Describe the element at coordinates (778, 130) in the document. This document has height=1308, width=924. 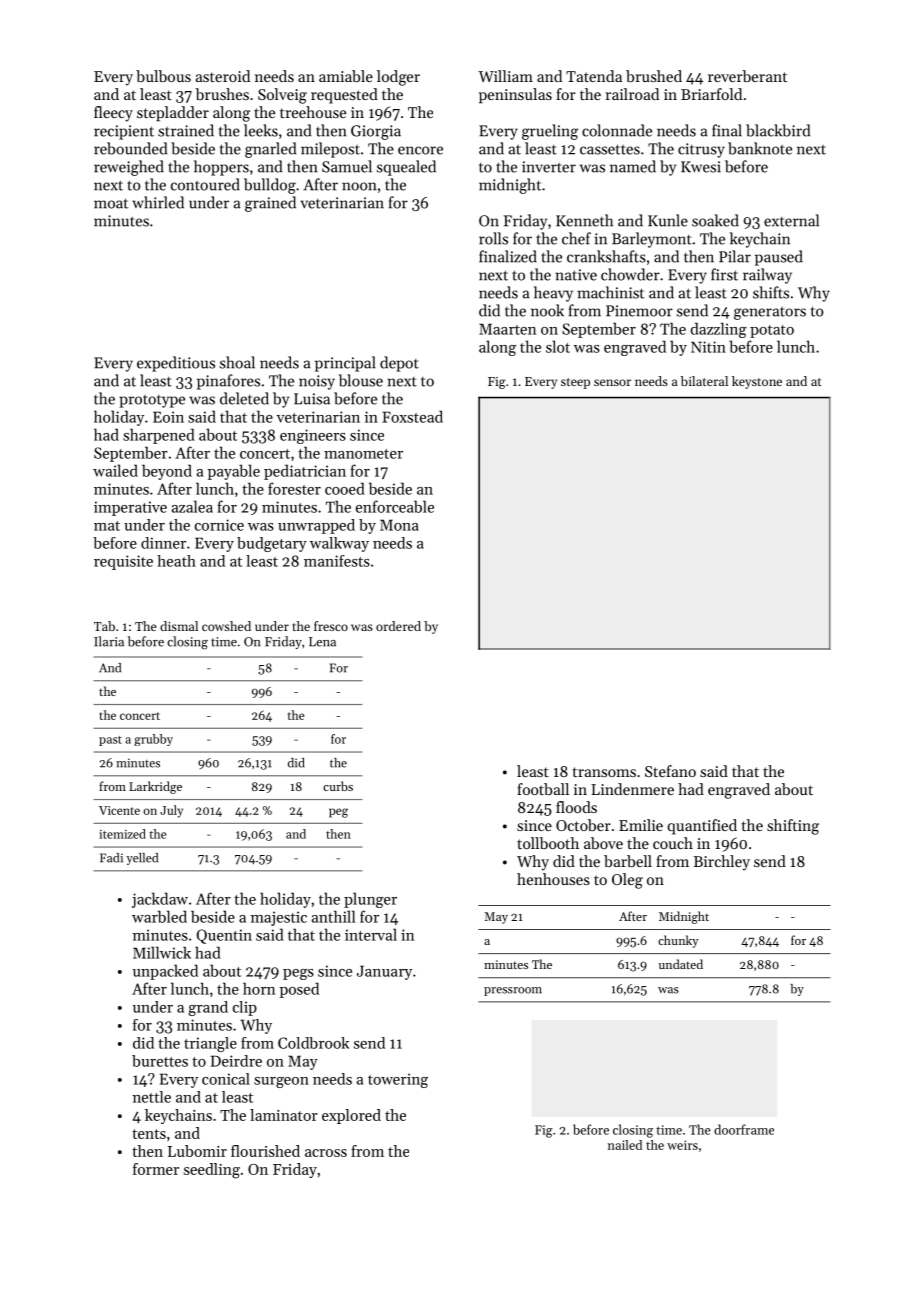
I see `blackbird` at that location.
